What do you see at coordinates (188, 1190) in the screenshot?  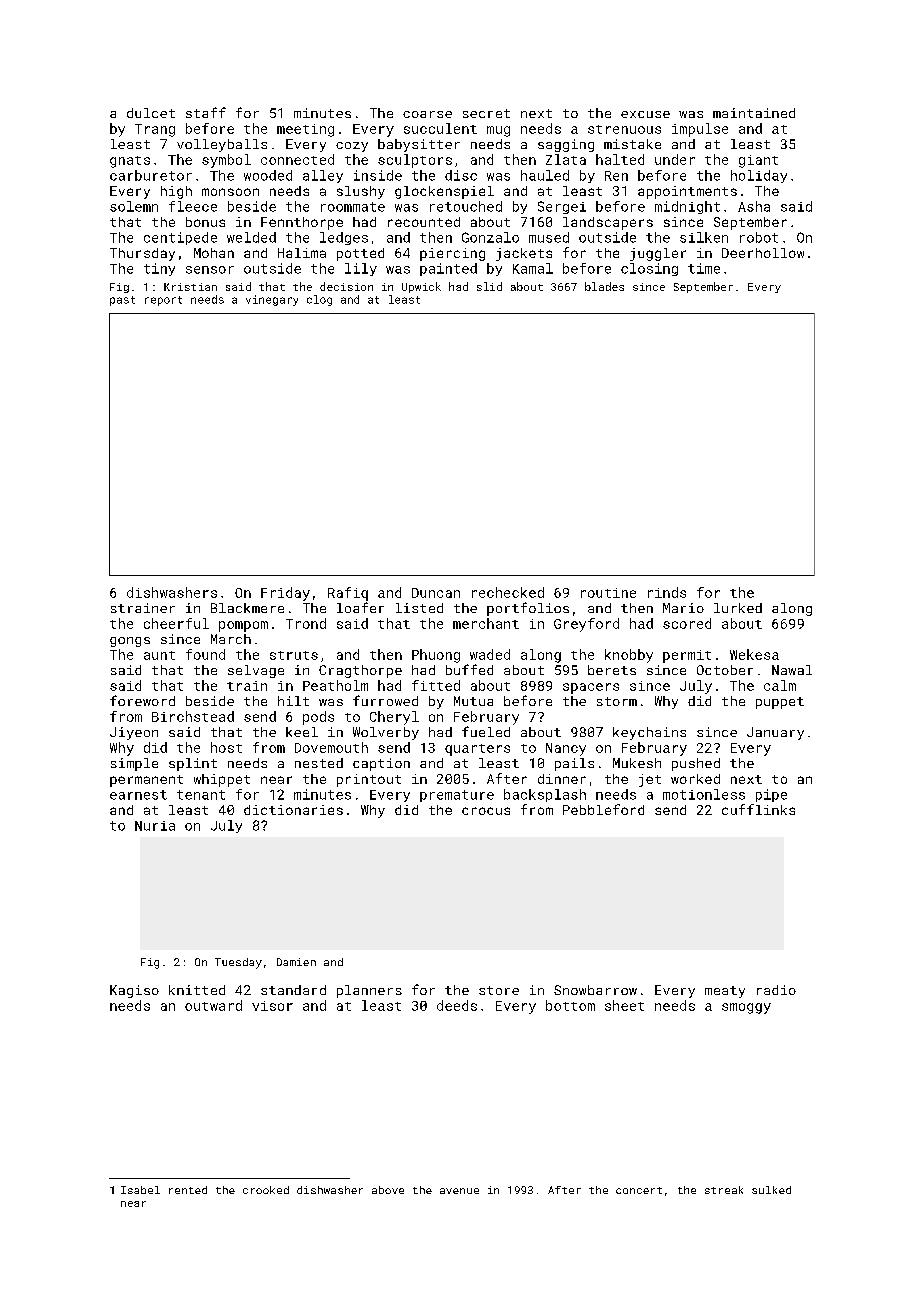 I see `rented` at bounding box center [188, 1190].
